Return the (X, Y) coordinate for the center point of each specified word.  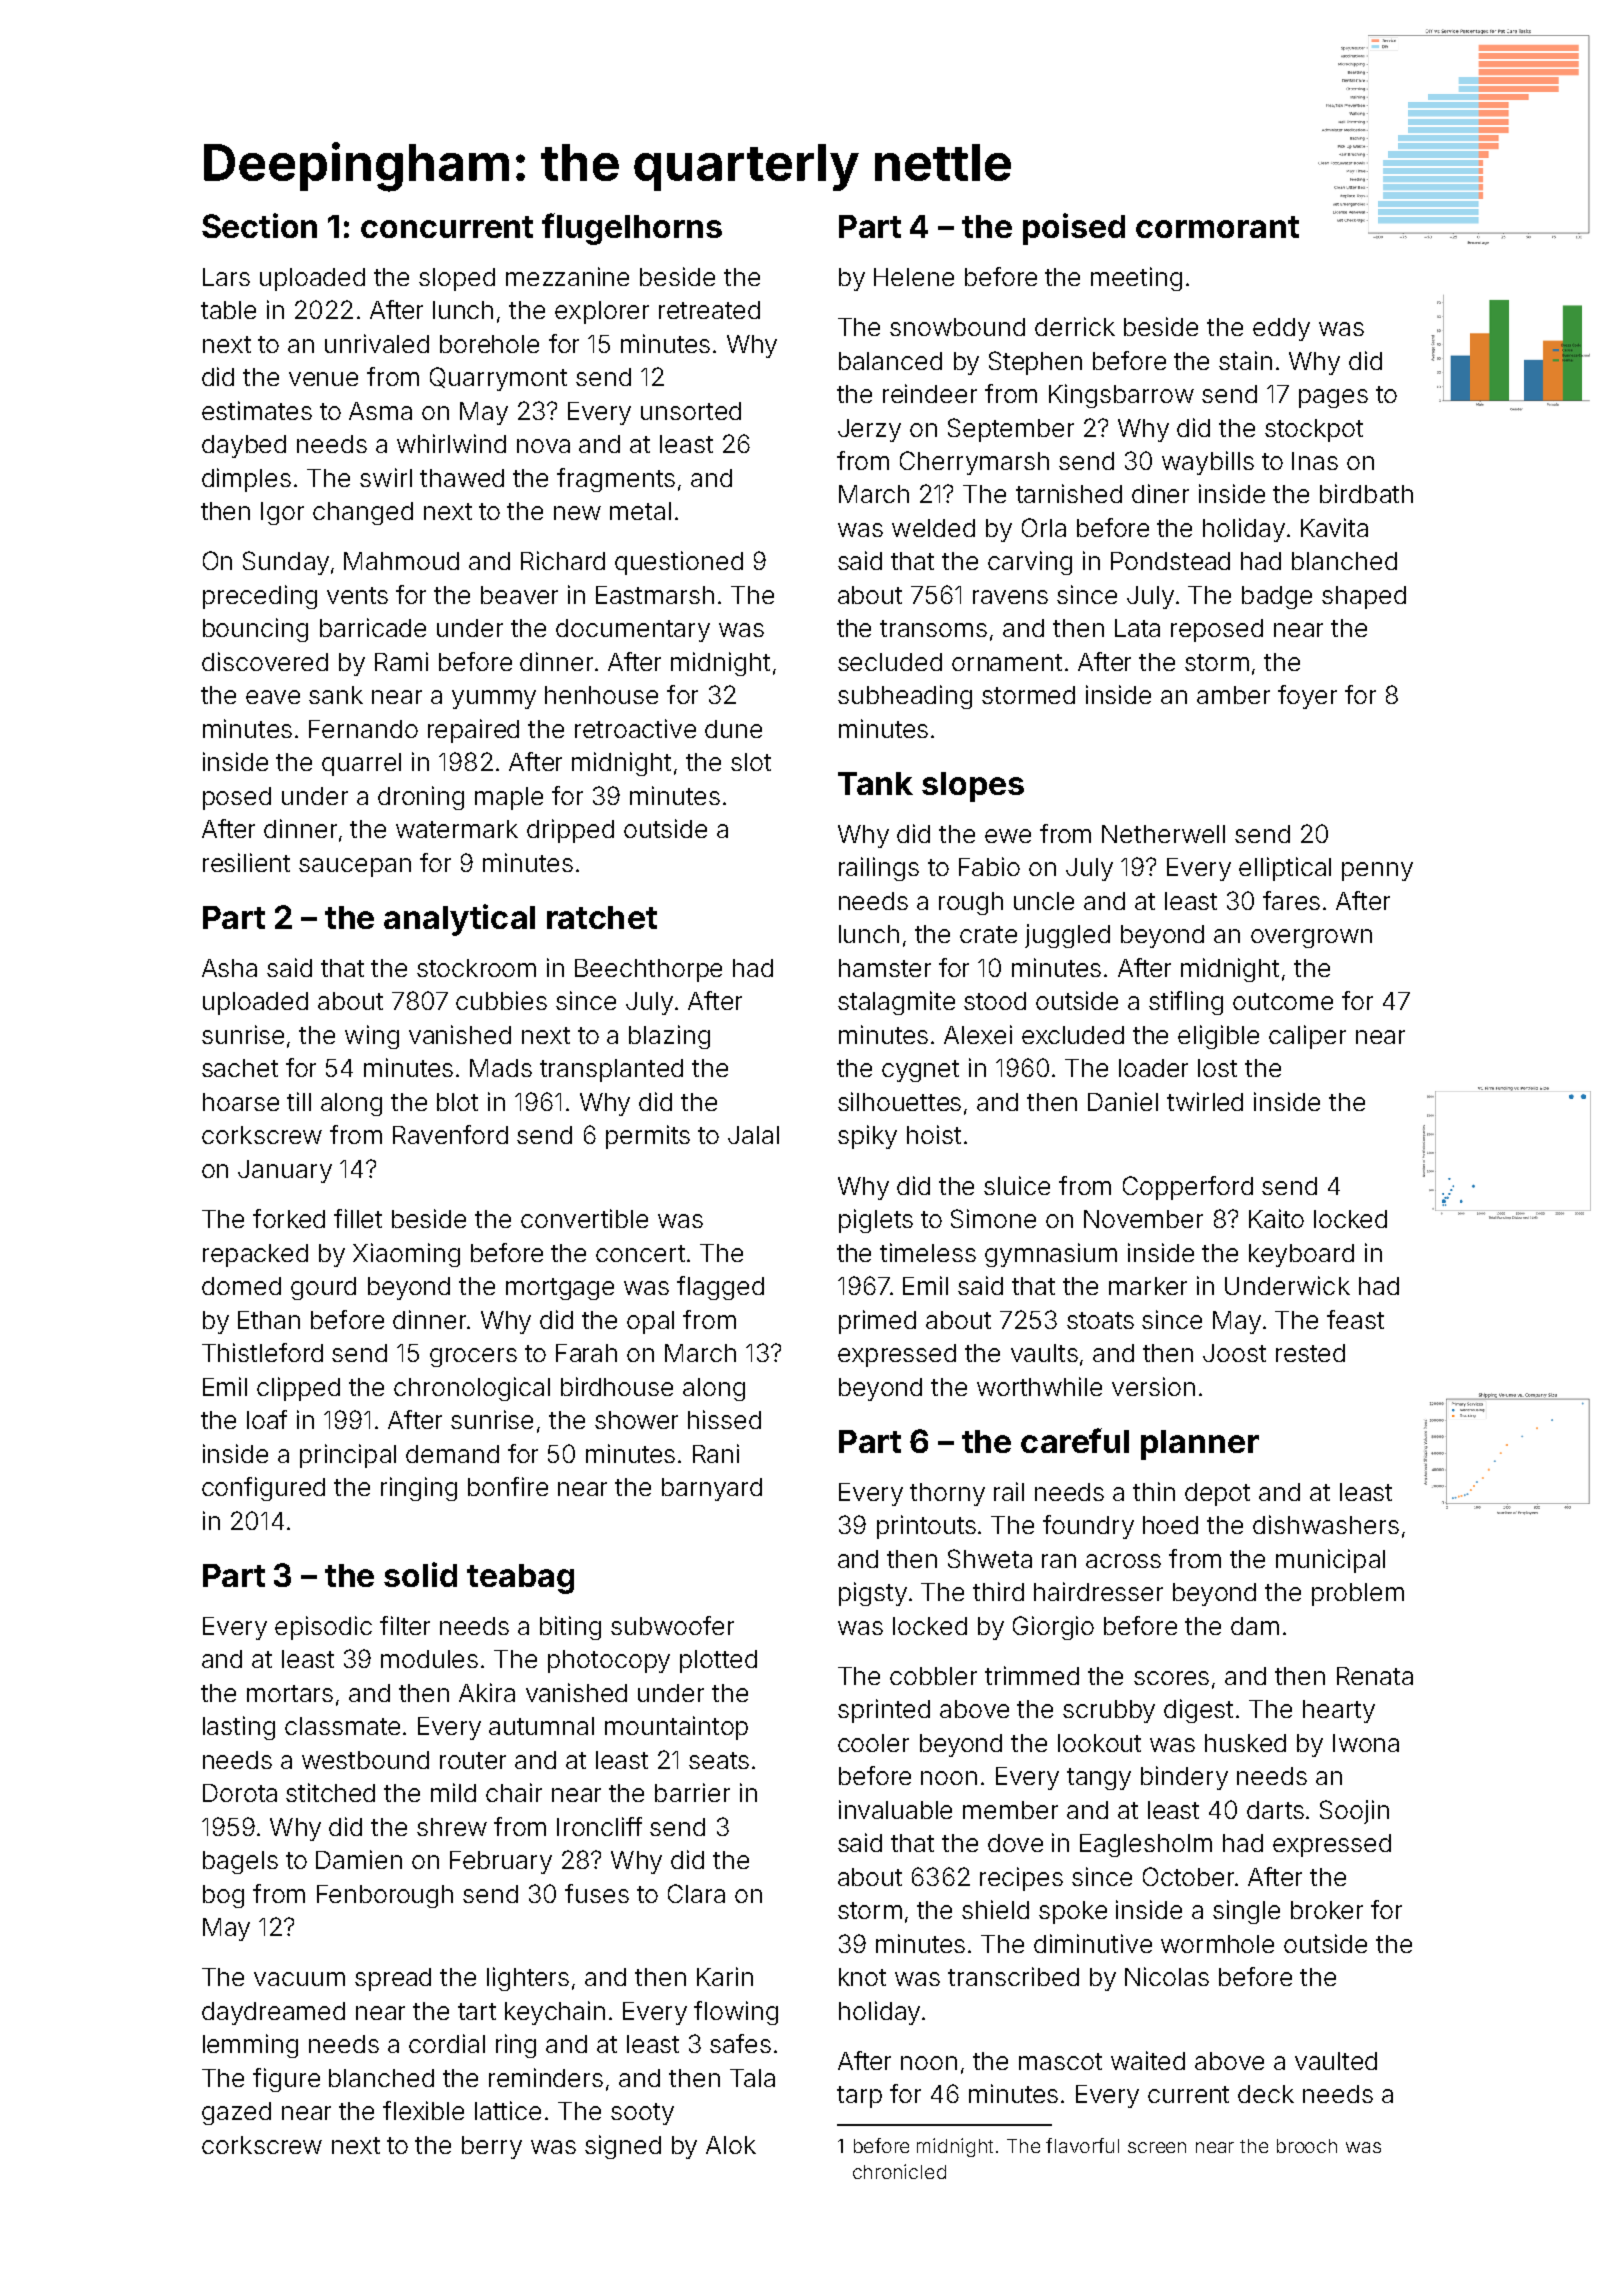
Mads (501, 1068)
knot (862, 1977)
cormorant (1217, 227)
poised (1074, 229)
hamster (885, 968)
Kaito (1276, 1218)
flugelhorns (632, 229)
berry (492, 2147)
